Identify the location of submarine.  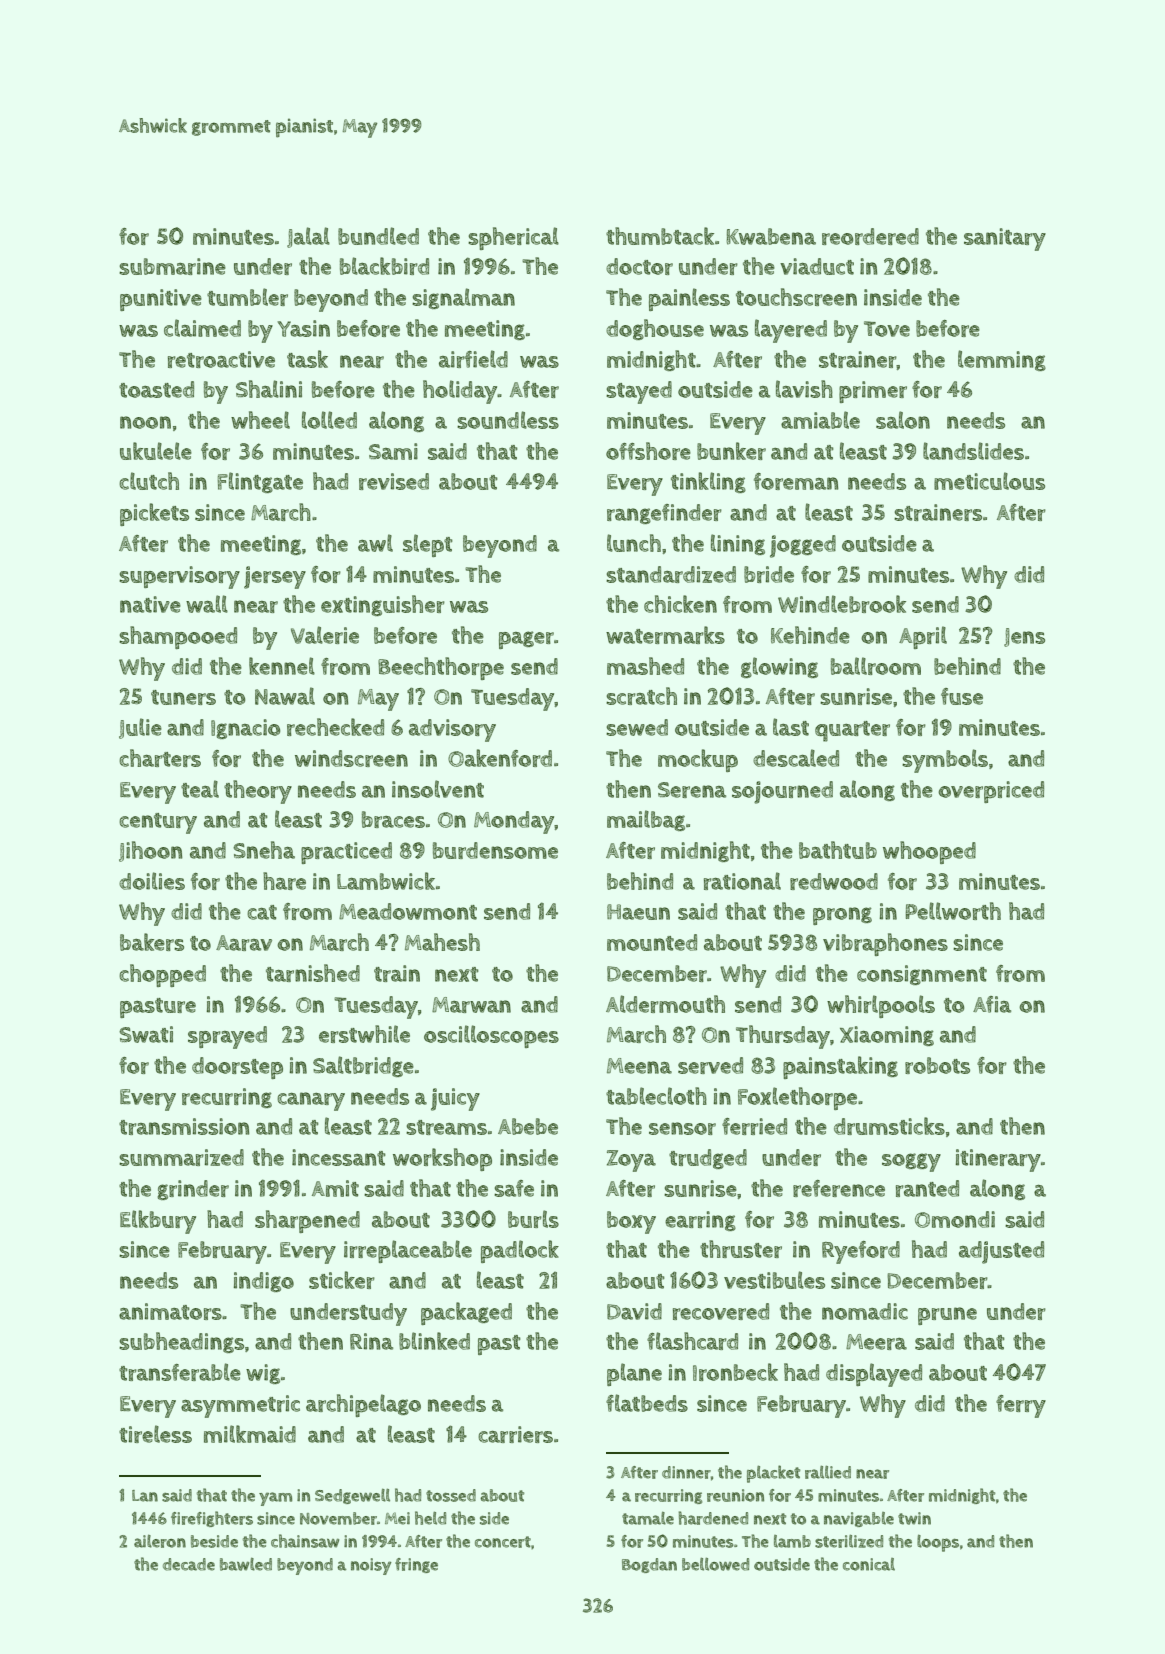
(172, 266).
